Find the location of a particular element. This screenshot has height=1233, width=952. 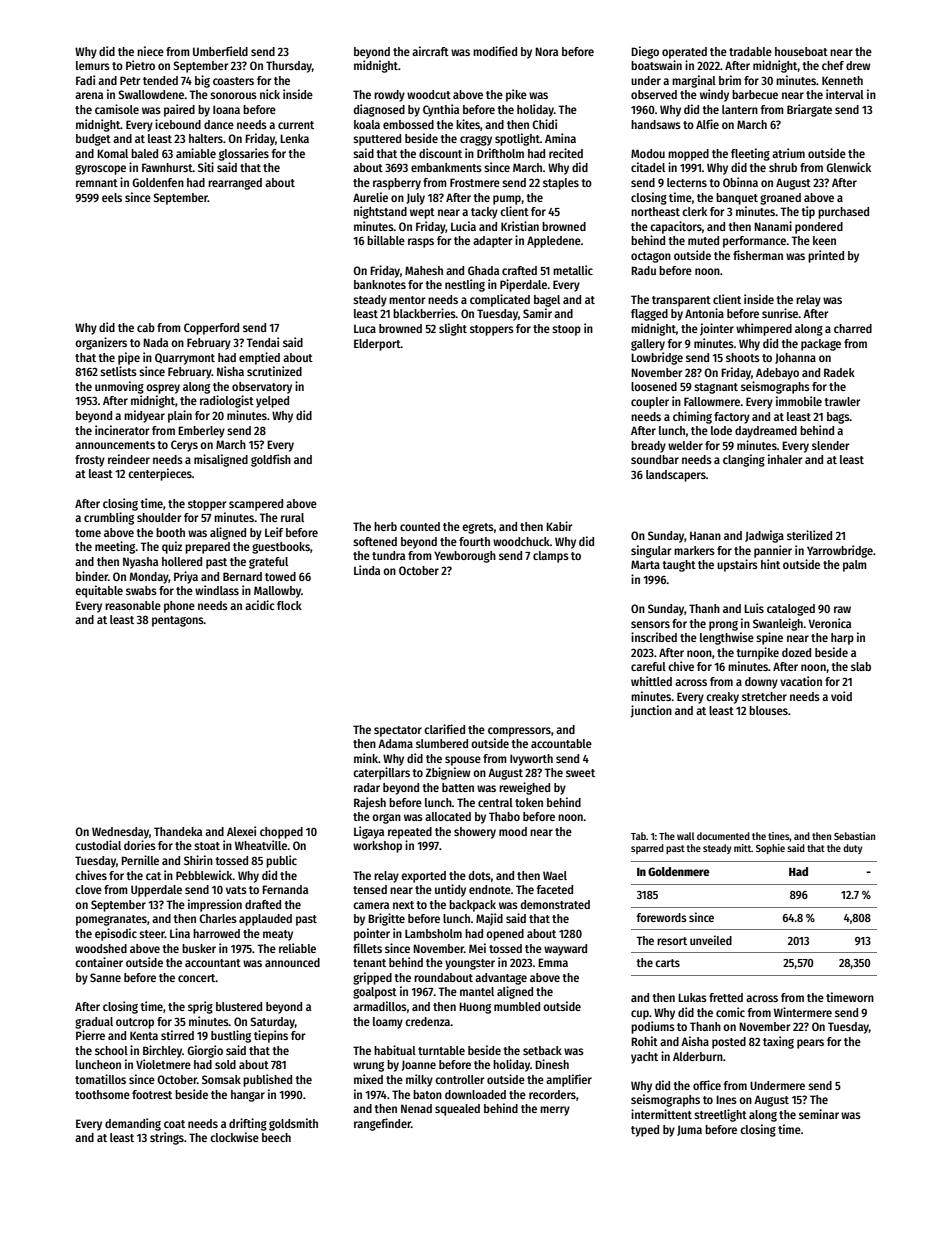

announcements is located at coordinates (115, 445).
